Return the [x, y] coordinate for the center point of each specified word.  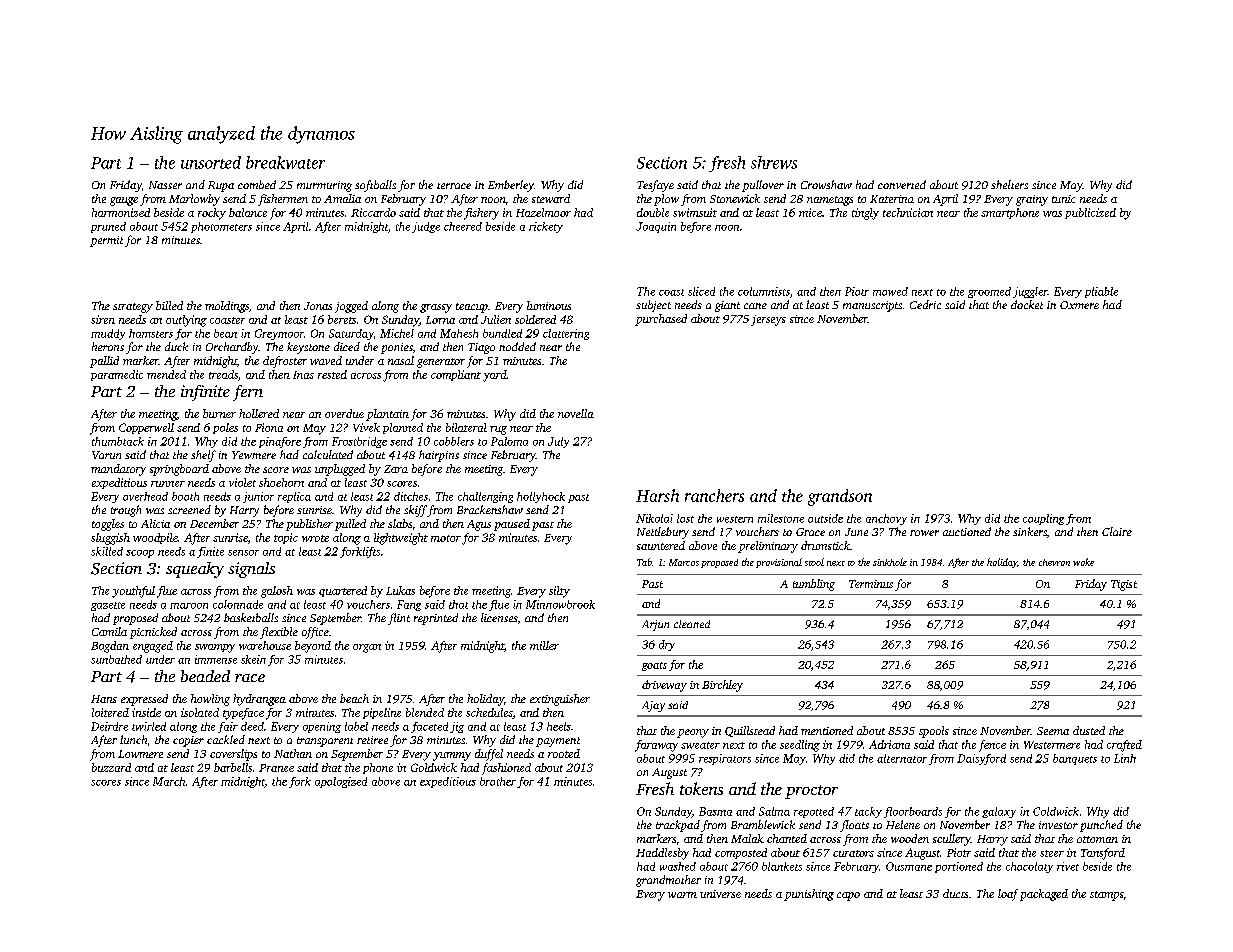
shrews [774, 162]
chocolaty [1029, 867]
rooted [564, 753]
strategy [133, 308]
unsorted [211, 162]
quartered [343, 591]
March [169, 781]
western [735, 519]
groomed [989, 292]
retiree [372, 740]
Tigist [1124, 585]
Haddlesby [662, 854]
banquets [1075, 759]
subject [653, 306]
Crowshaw [826, 184]
